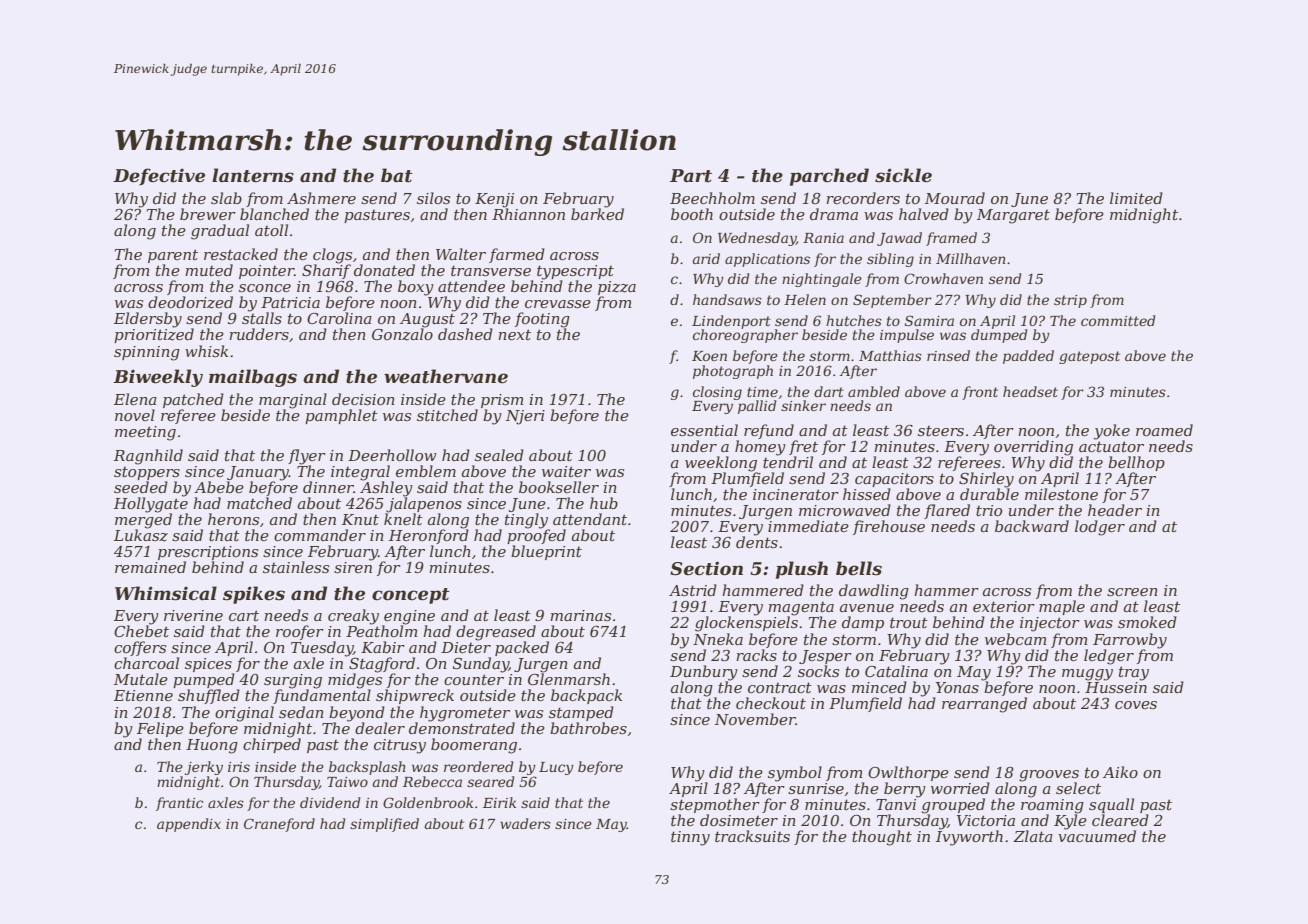 Image resolution: width=1308 pixels, height=924 pixels. What do you see at coordinates (491, 781) in the screenshot?
I see `seared` at bounding box center [491, 781].
